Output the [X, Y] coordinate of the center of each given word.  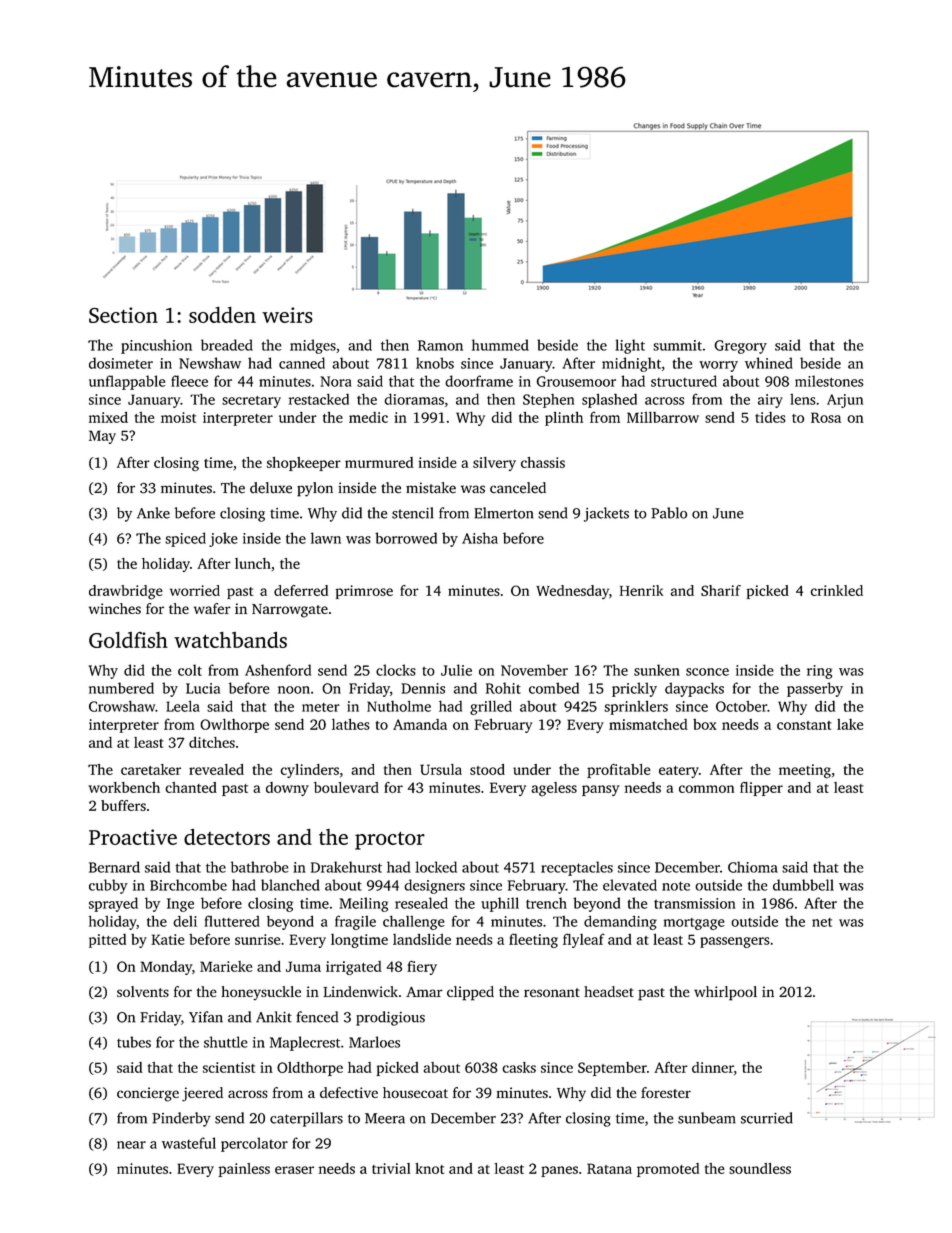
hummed [500, 345]
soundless [760, 1168]
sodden [222, 314]
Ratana [609, 1168]
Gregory [740, 347]
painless [244, 1170]
